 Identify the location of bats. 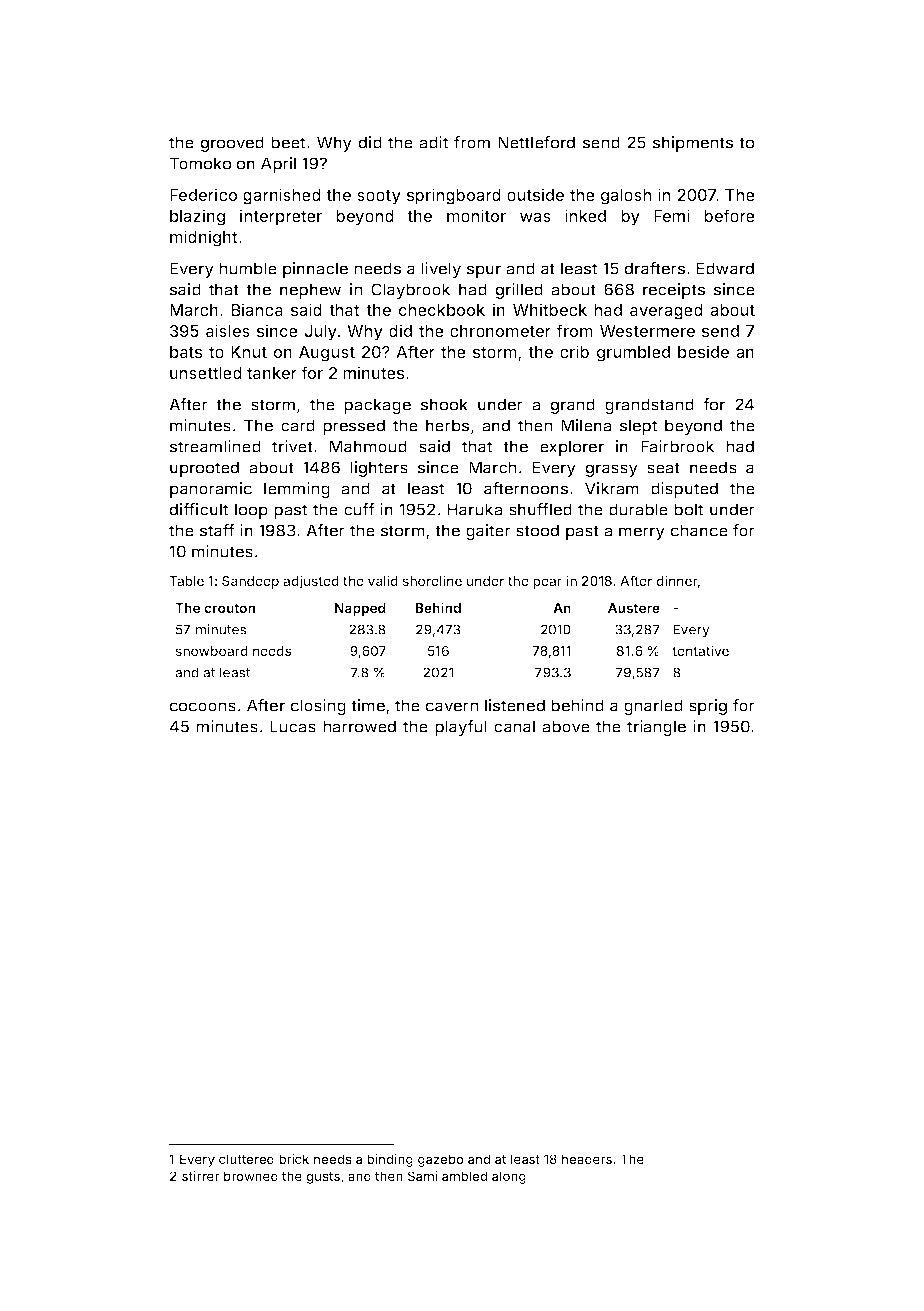
(186, 352).
